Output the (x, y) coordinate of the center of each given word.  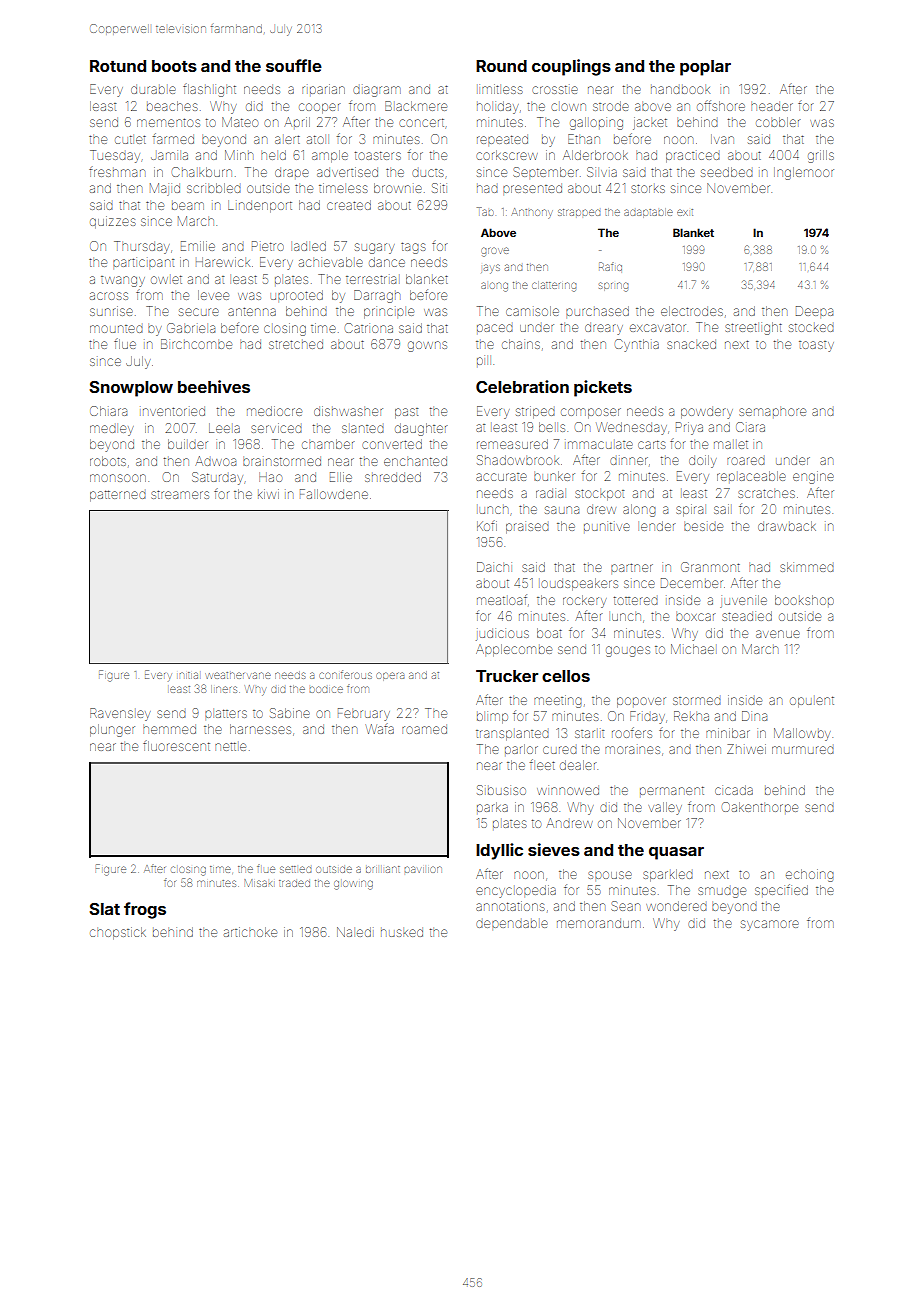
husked (402, 932)
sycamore (770, 925)
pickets (603, 388)
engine (813, 477)
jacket (650, 123)
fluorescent (176, 746)
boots (174, 66)
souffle (294, 65)
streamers (180, 494)
